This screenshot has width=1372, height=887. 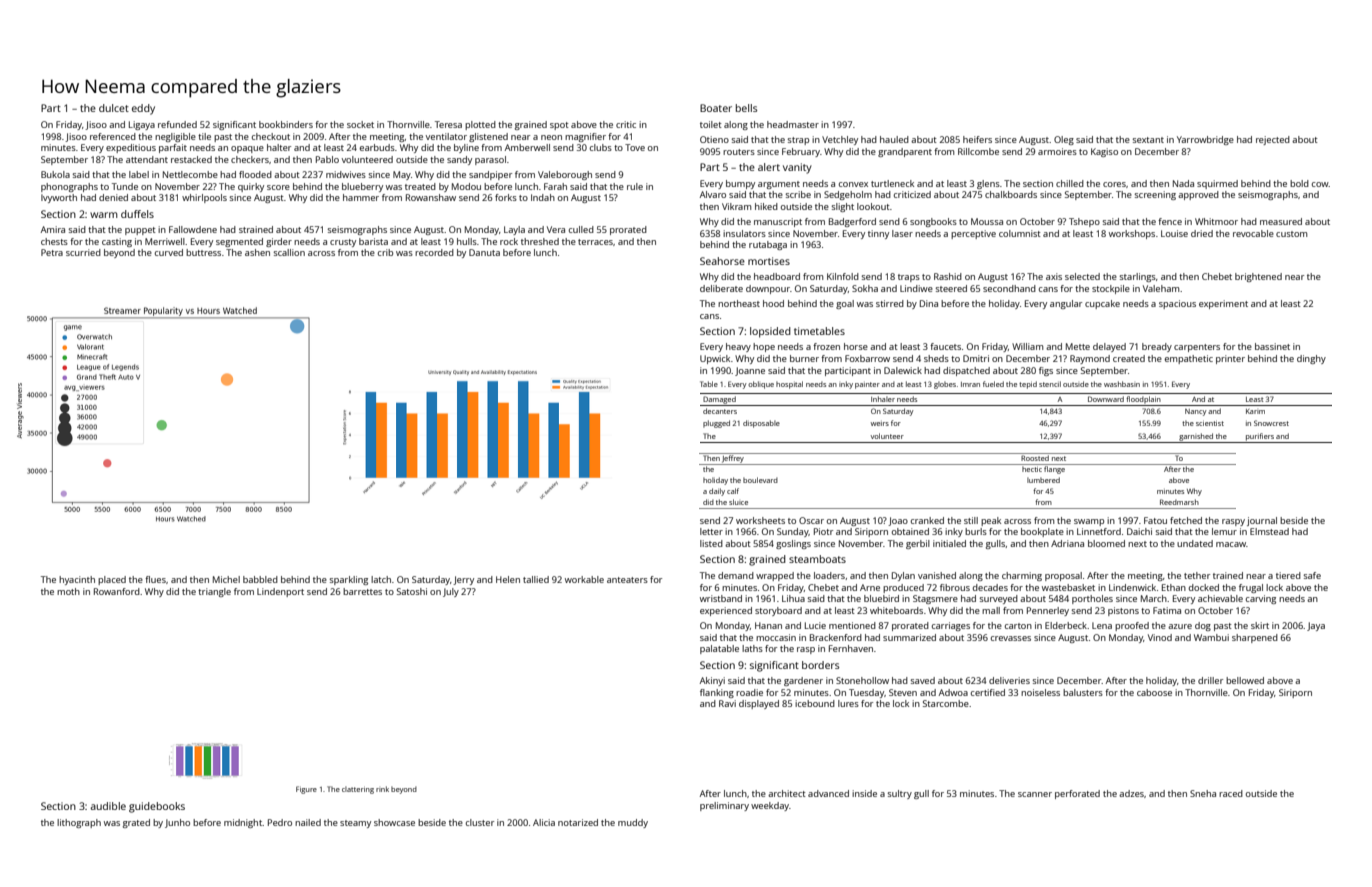 What do you see at coordinates (746, 108) in the screenshot?
I see `bells` at bounding box center [746, 108].
